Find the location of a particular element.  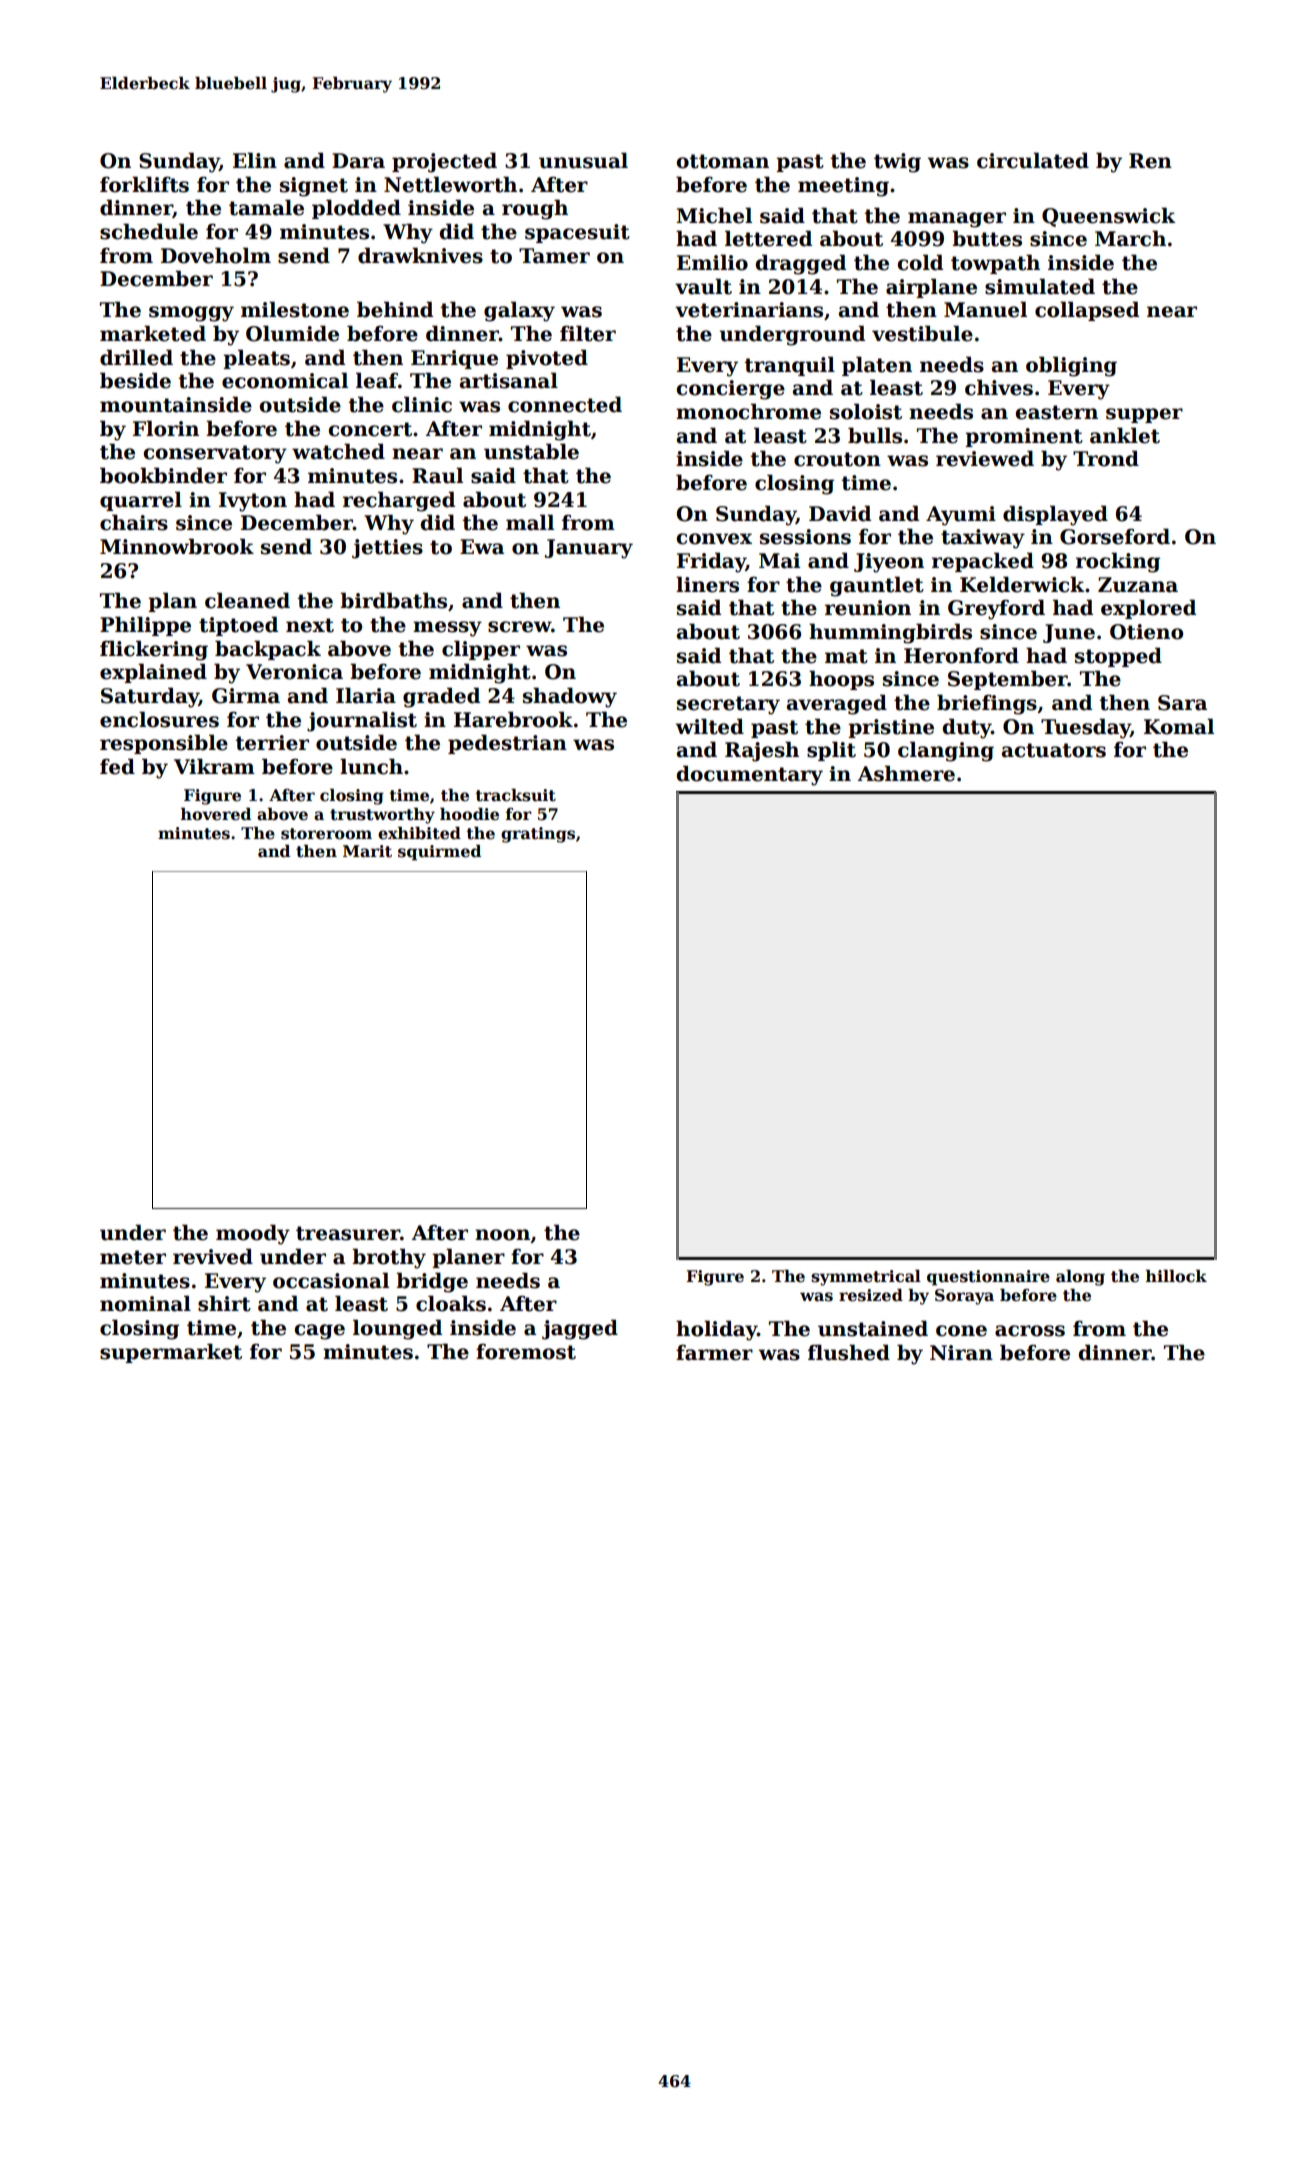

circulated is located at coordinates (1033, 160).
